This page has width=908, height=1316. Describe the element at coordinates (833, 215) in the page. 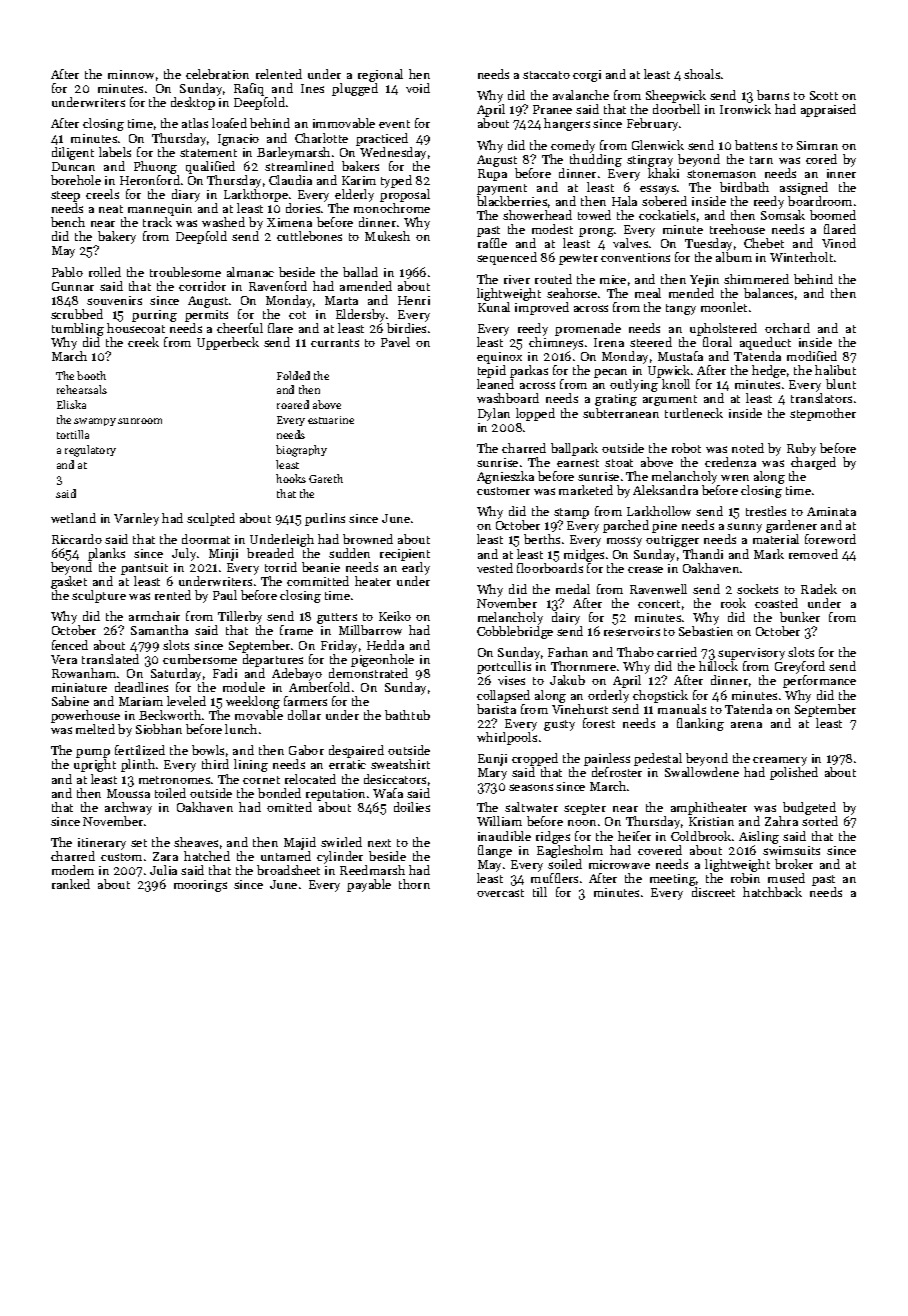

I see `boomed` at that location.
